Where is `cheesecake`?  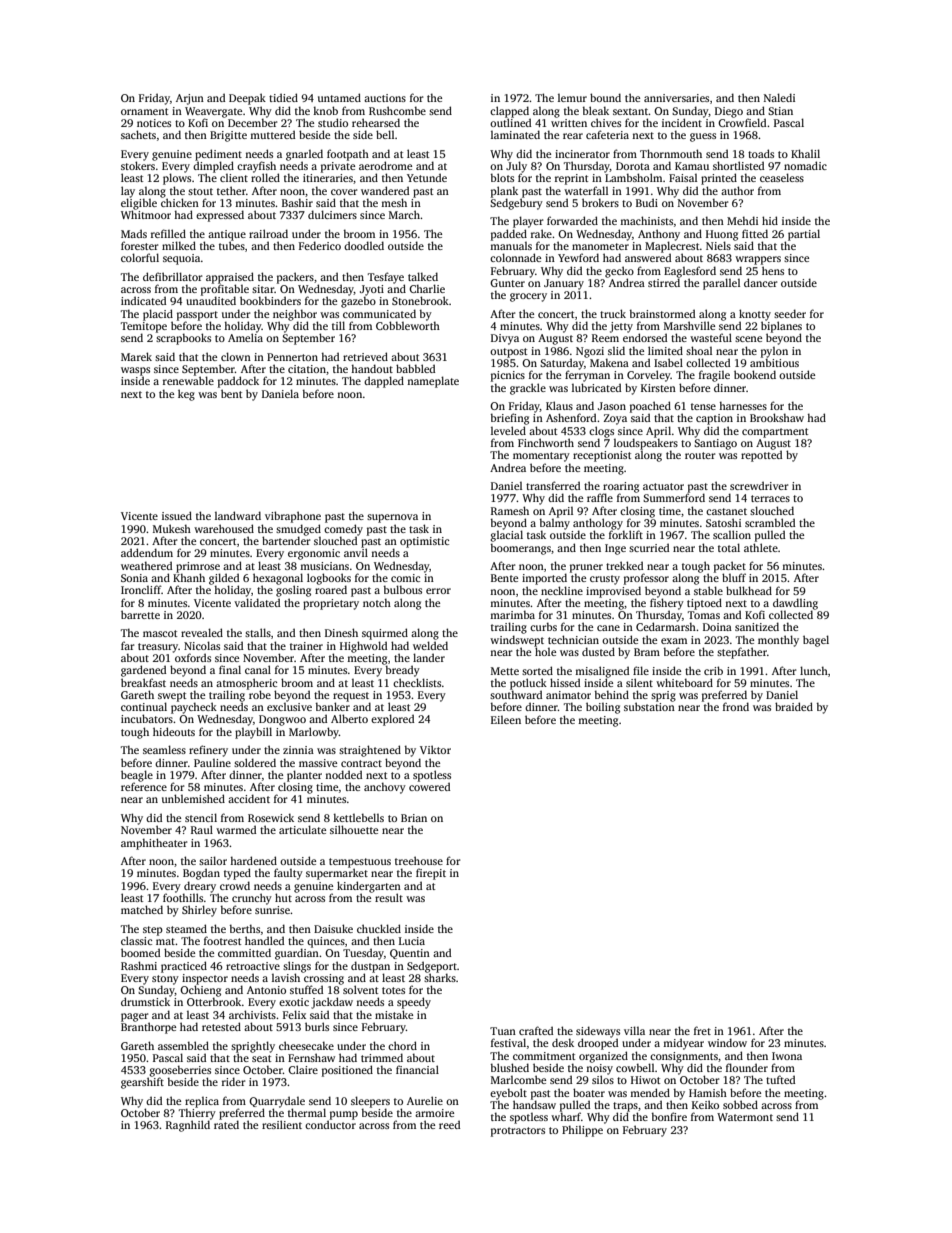
cheesecake is located at coordinates (306, 1045).
